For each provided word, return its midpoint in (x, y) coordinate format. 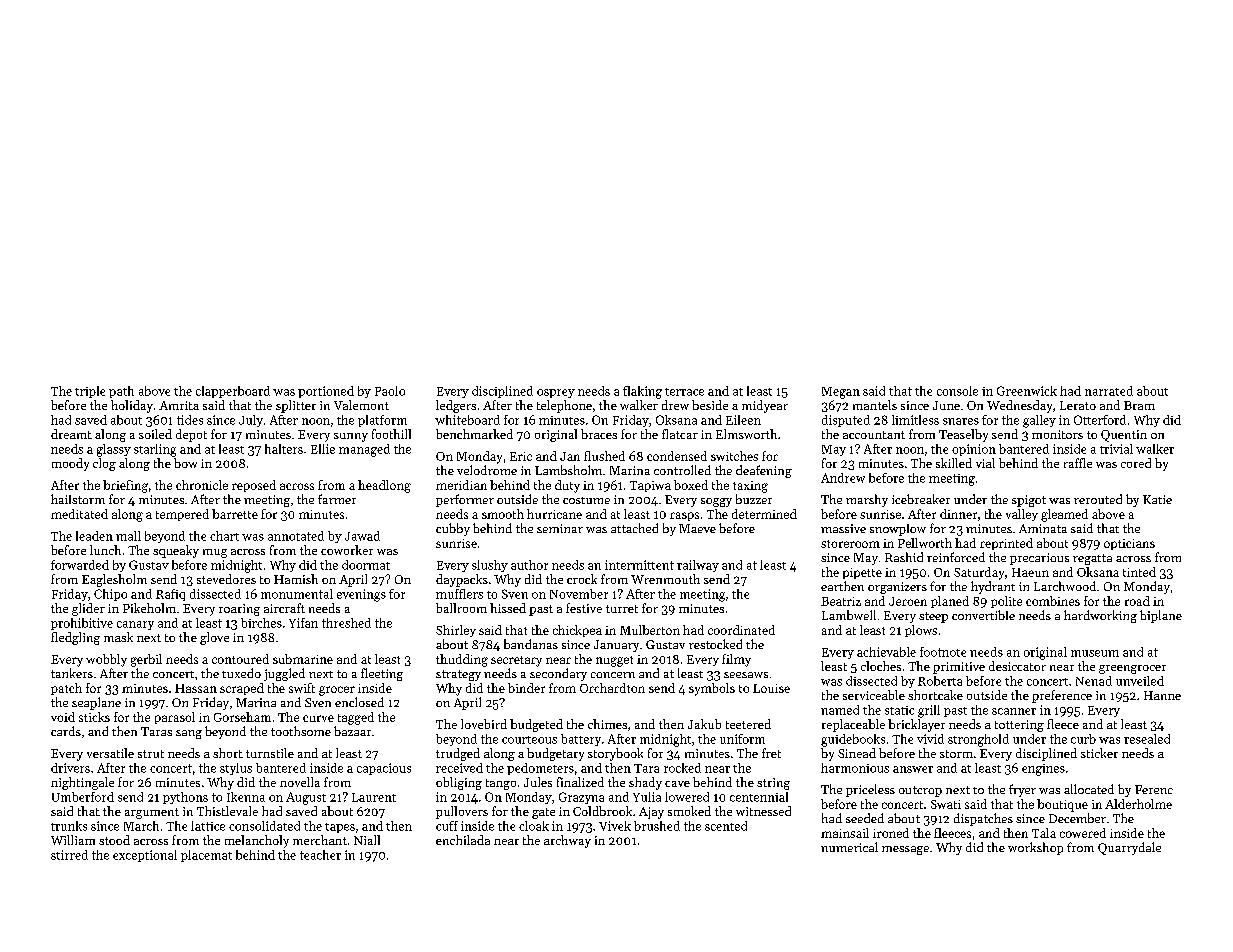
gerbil (146, 660)
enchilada (463, 840)
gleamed (1064, 515)
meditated (79, 514)
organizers (897, 588)
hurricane (554, 514)
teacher (320, 855)
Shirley (456, 631)
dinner (958, 514)
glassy (114, 450)
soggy (716, 502)
